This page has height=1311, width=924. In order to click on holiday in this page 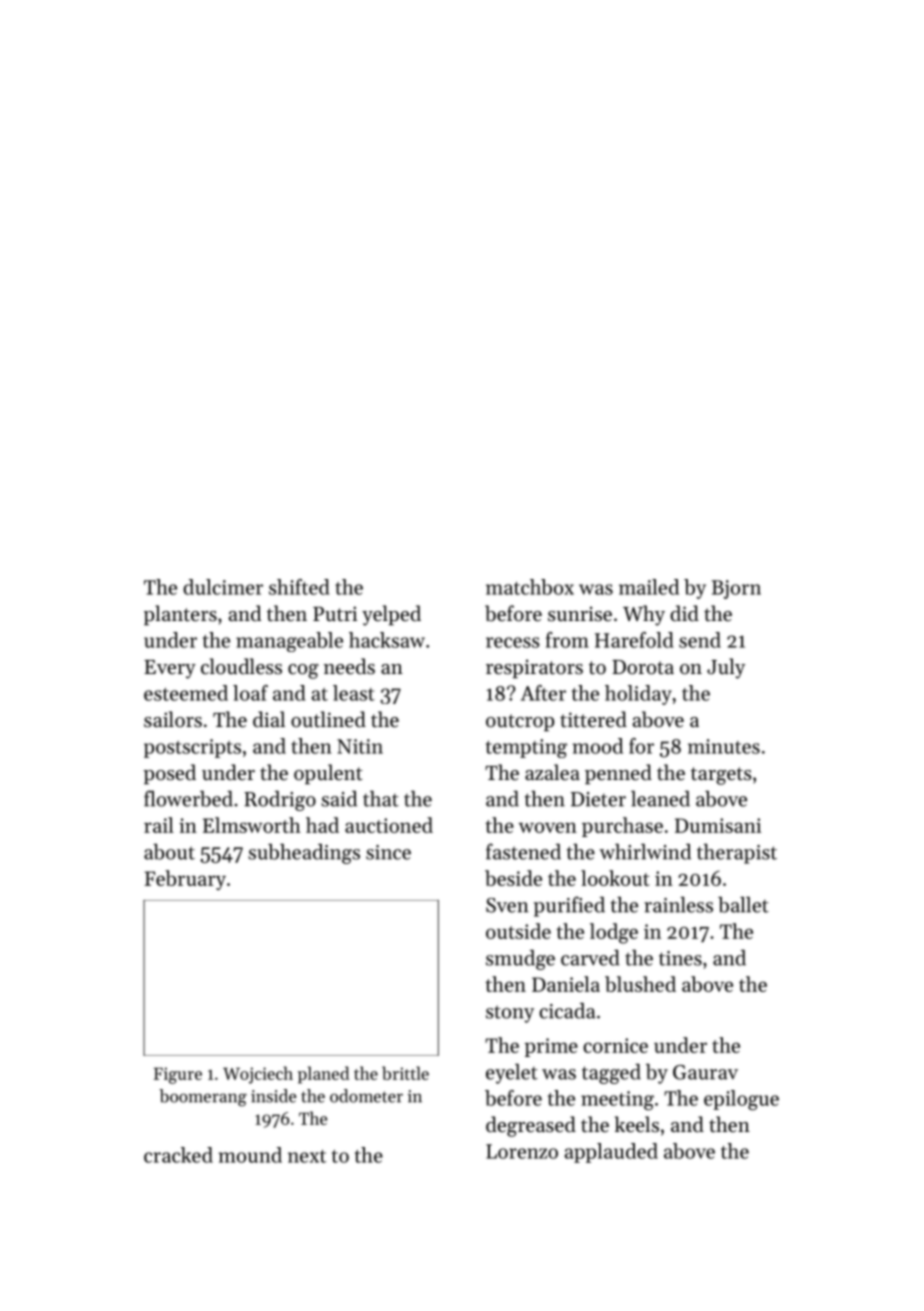, I will do `click(638, 695)`.
